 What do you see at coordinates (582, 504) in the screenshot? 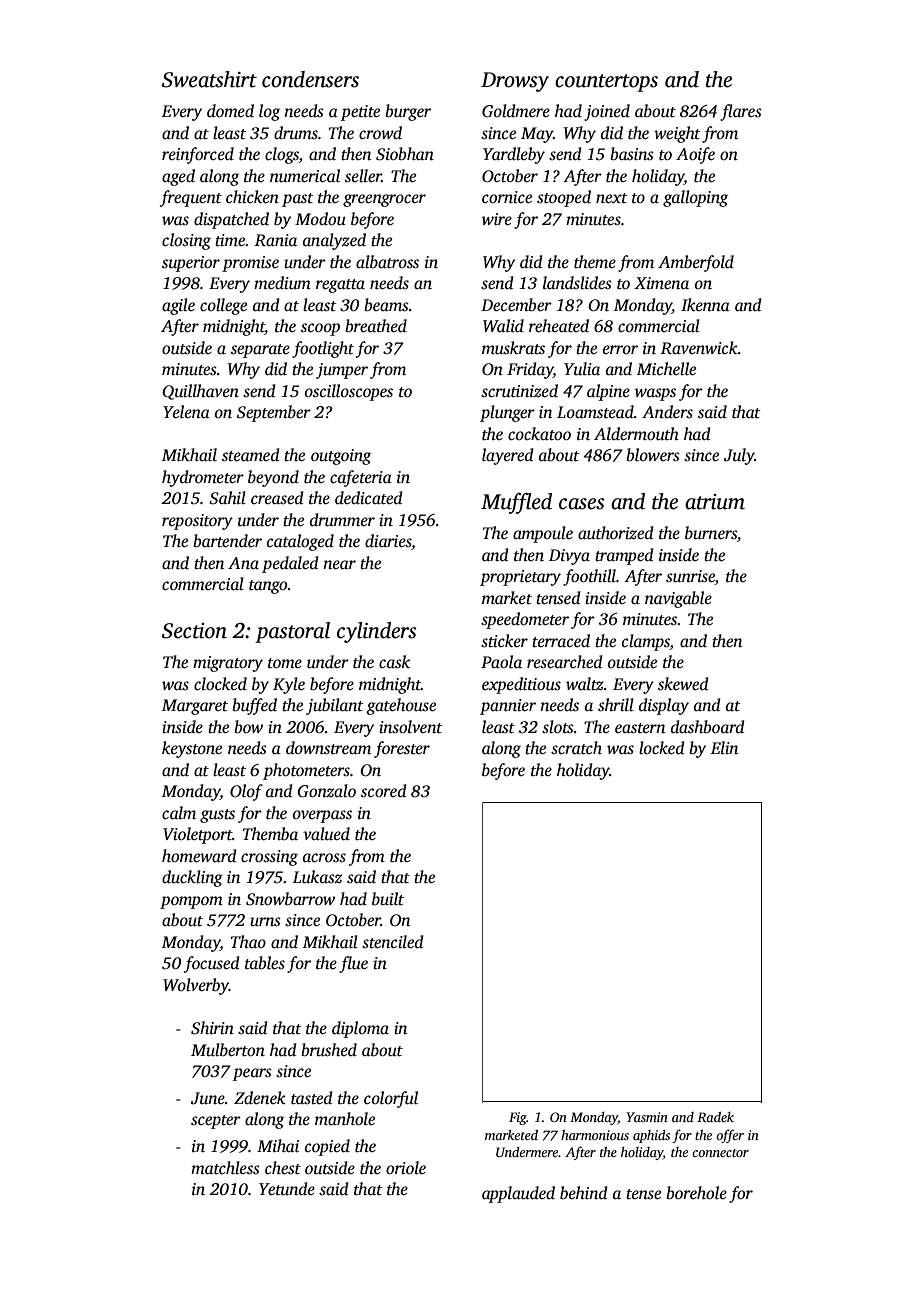
I see `cases` at bounding box center [582, 504].
